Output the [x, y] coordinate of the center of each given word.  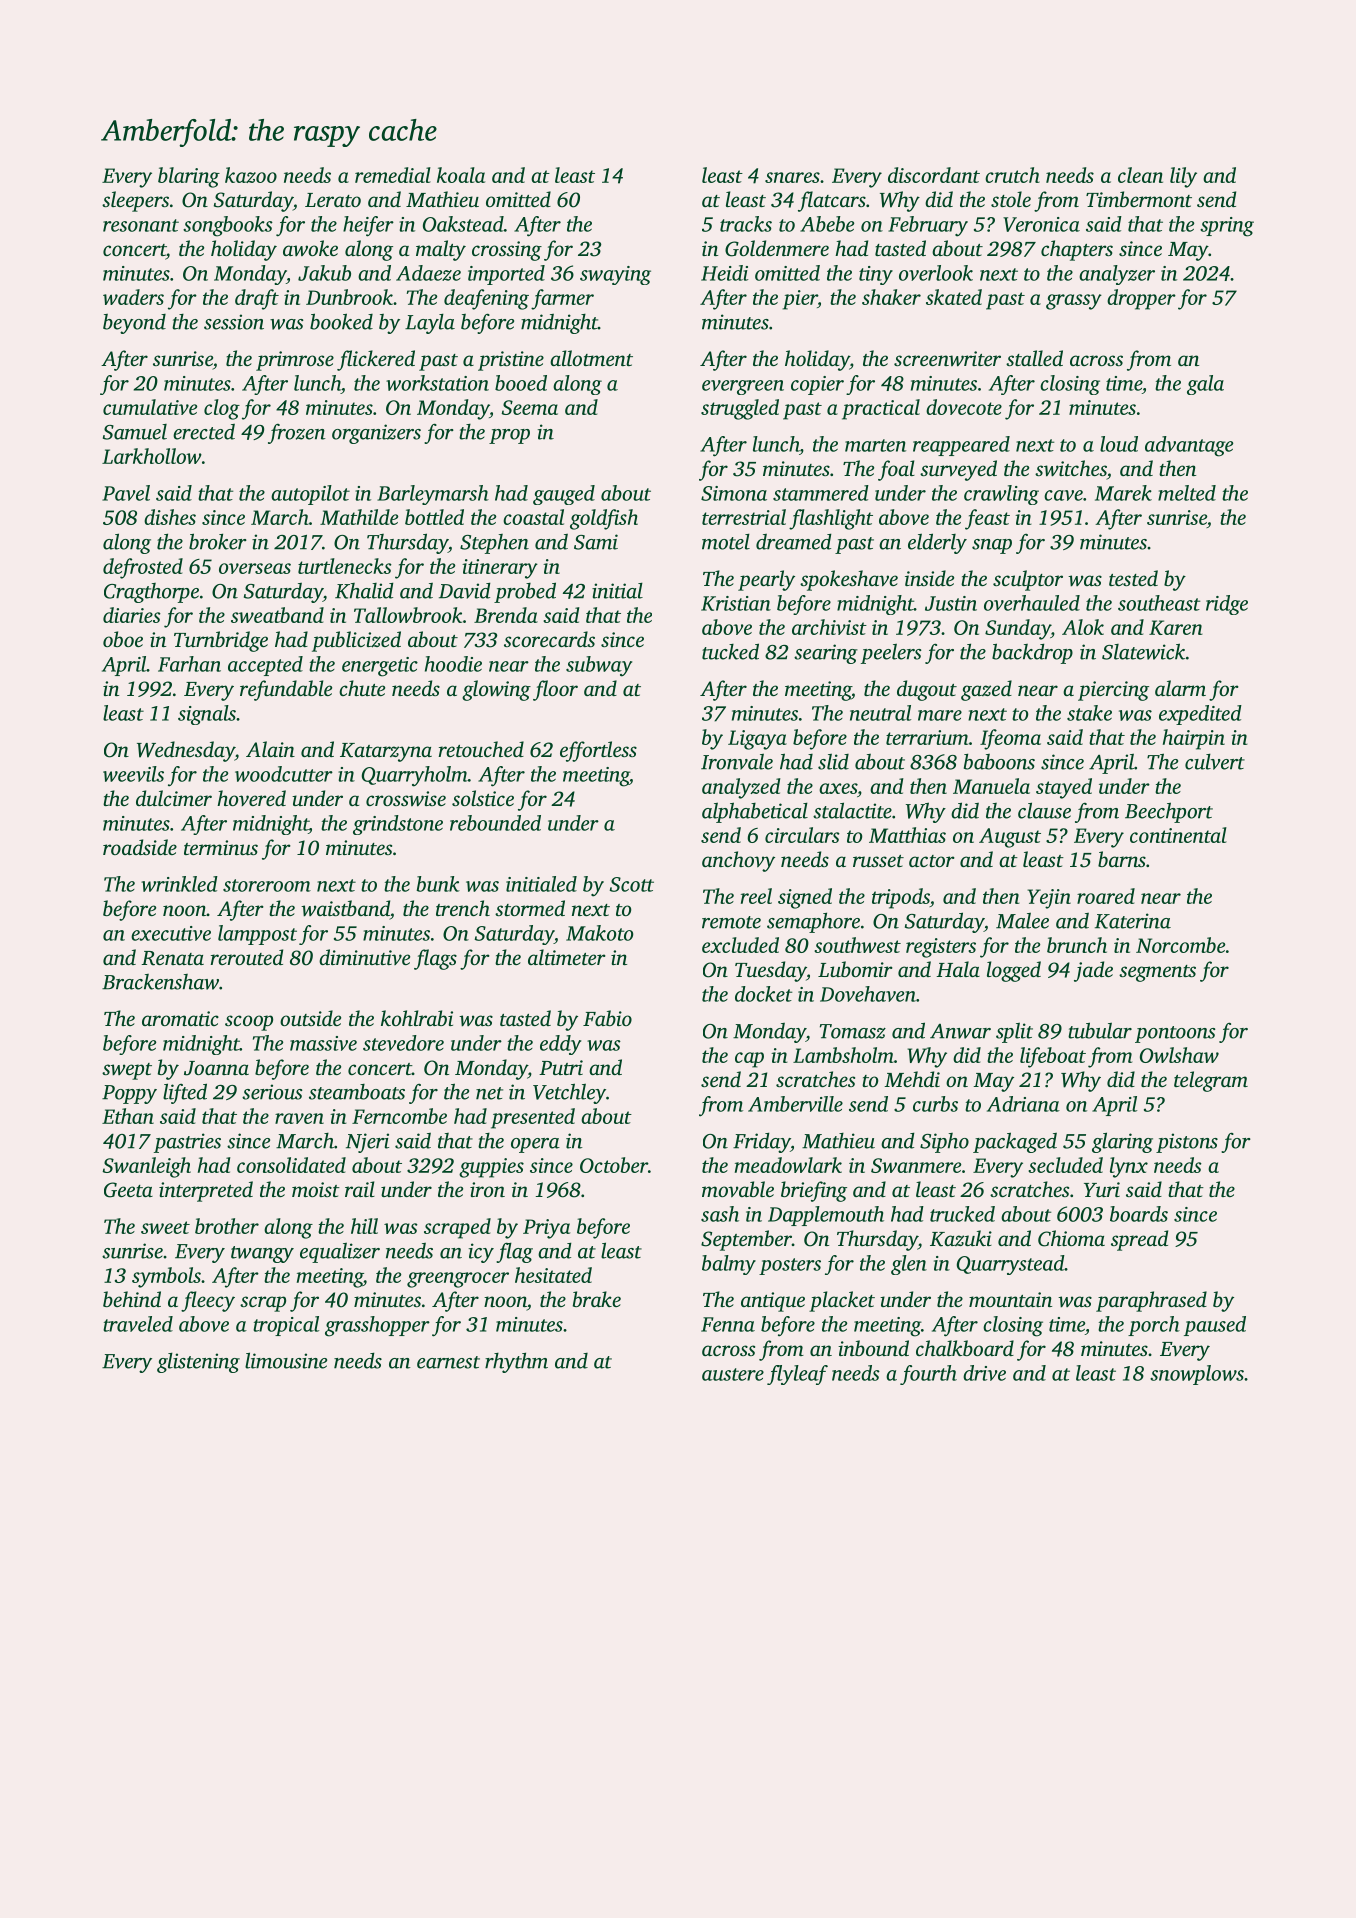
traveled [138, 1324]
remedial [393, 175]
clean [1140, 175]
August [1010, 838]
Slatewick [1143, 651]
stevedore [403, 1043]
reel [756, 896]
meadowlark [788, 1165]
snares [792, 177]
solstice [483, 798]
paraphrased [1151, 1301]
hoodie [453, 664]
